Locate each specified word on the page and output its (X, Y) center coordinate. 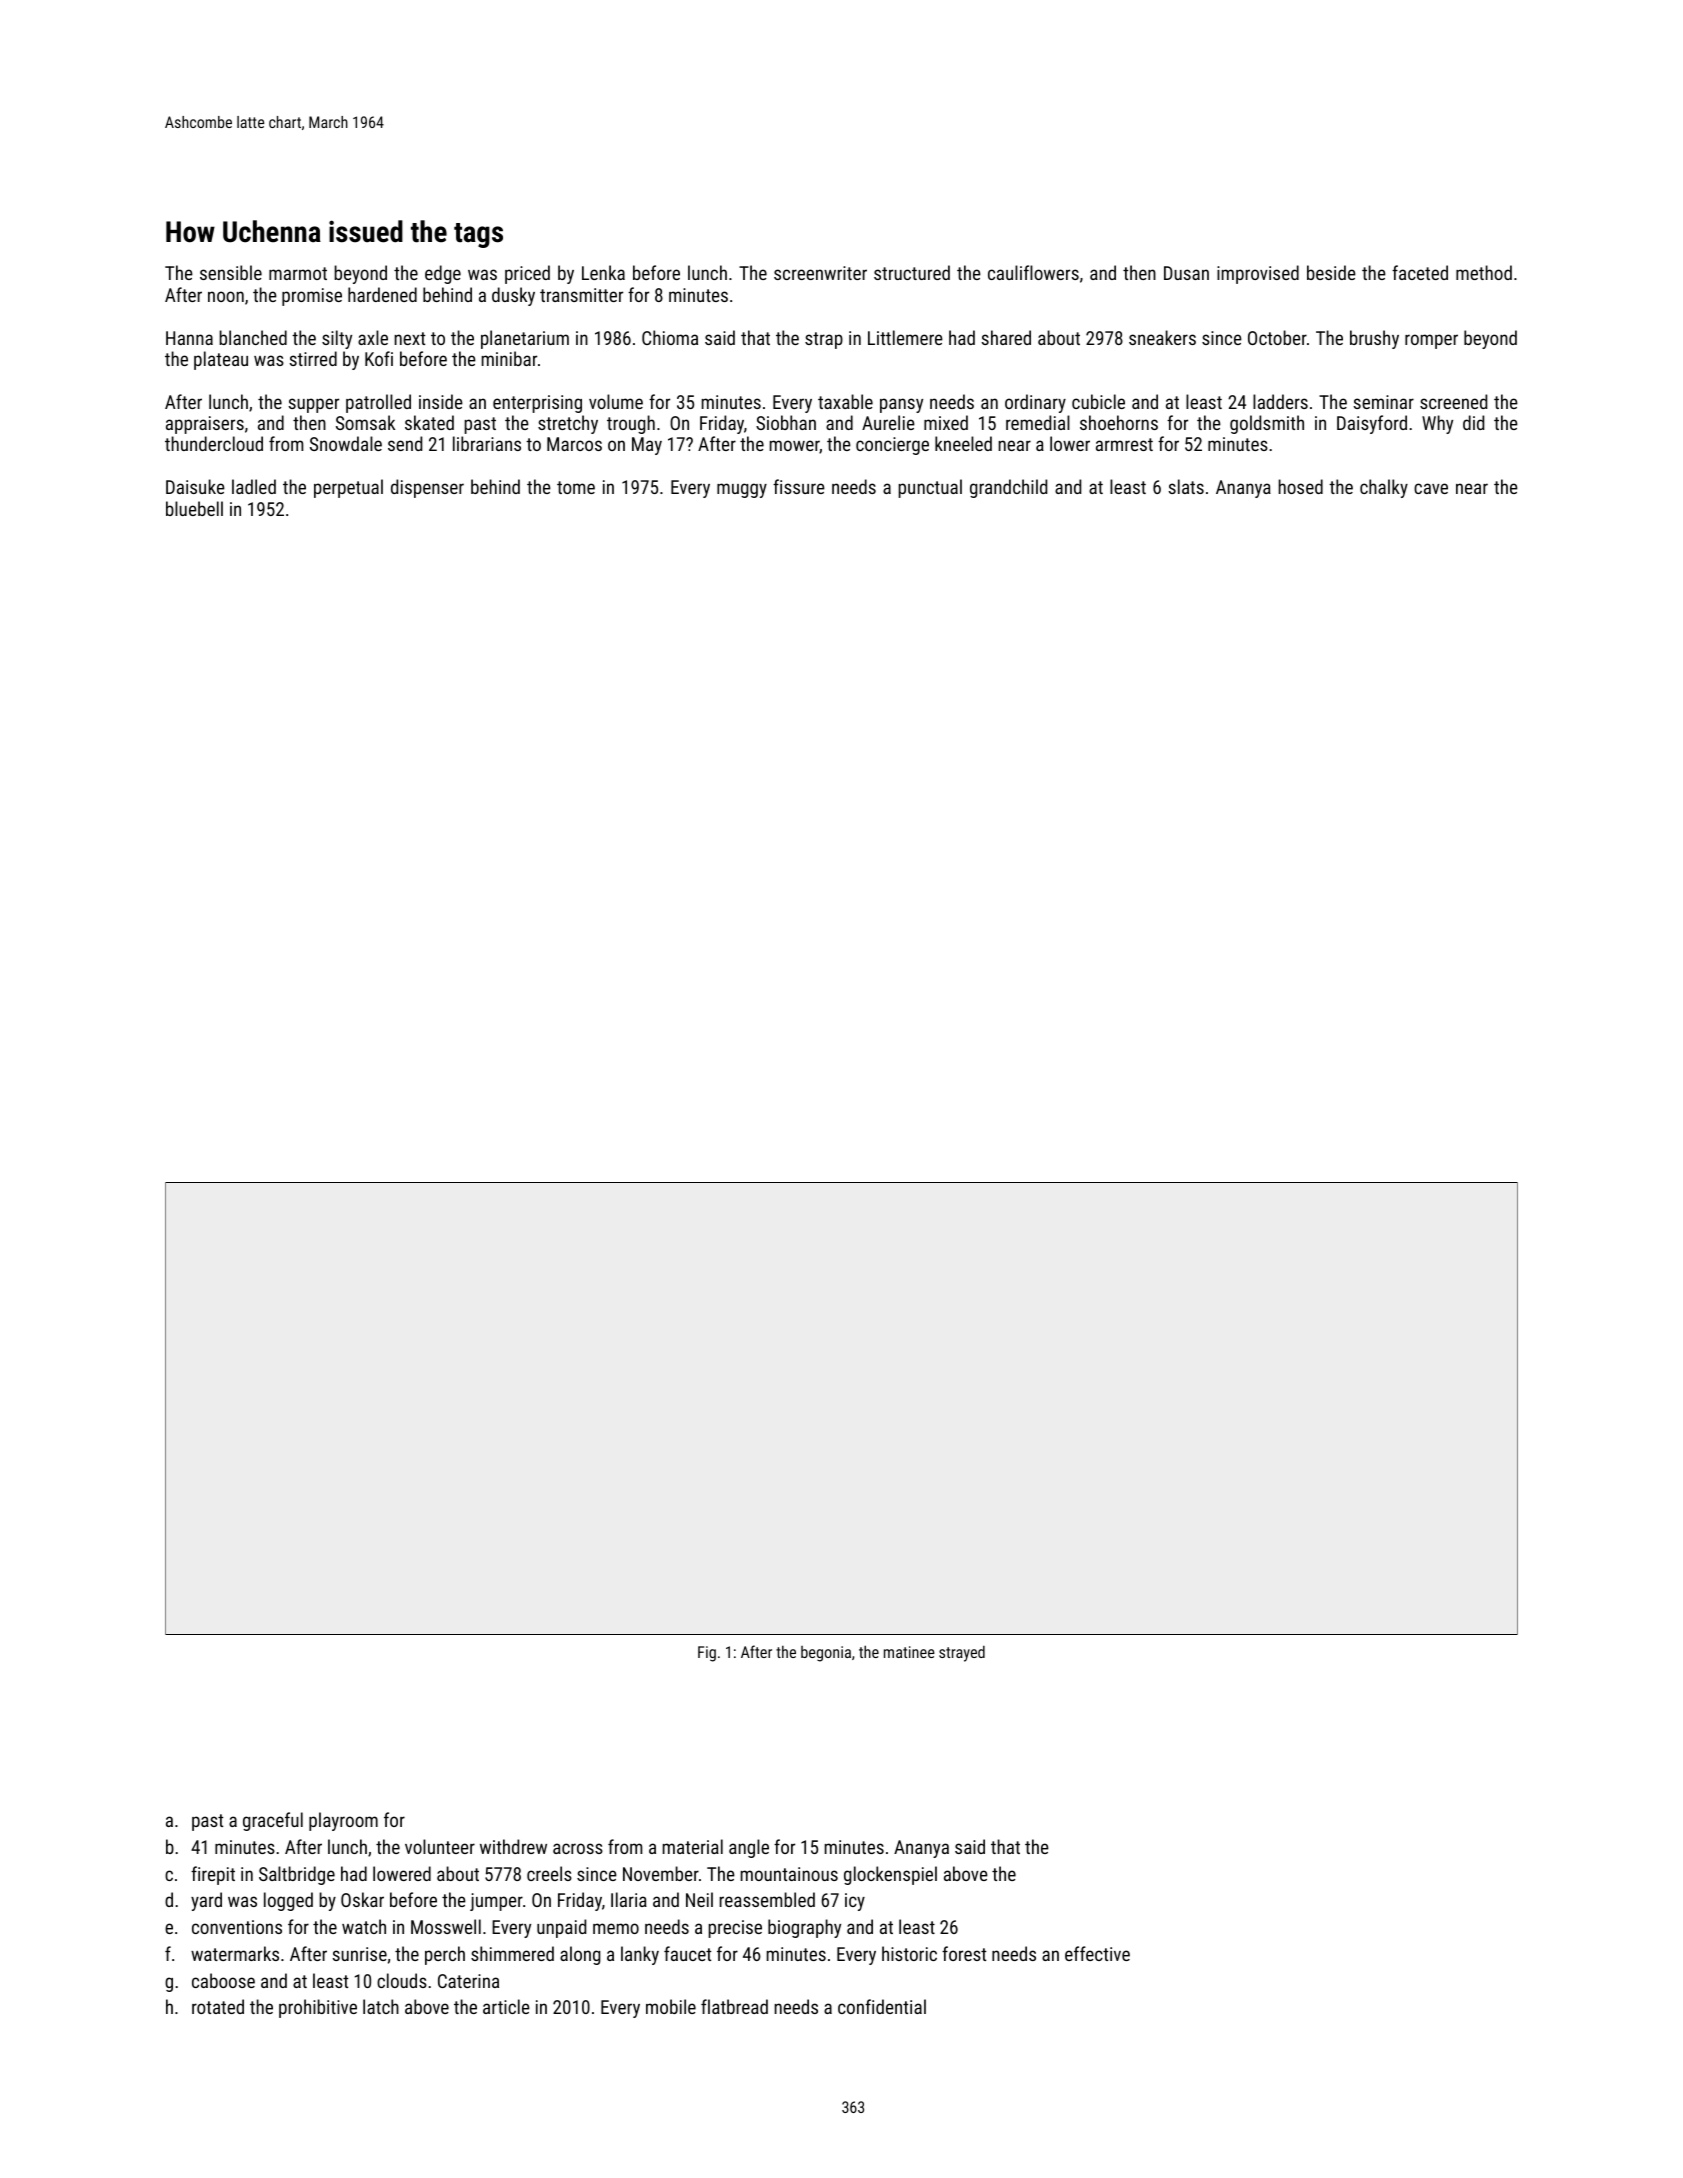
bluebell (194, 508)
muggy (742, 490)
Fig (707, 1654)
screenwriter (820, 273)
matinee (909, 1652)
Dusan (1186, 273)
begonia (826, 1654)
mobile (671, 2006)
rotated (218, 2006)
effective (1097, 1953)
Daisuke (195, 486)
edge (443, 274)
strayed (962, 1654)
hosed (1300, 486)
